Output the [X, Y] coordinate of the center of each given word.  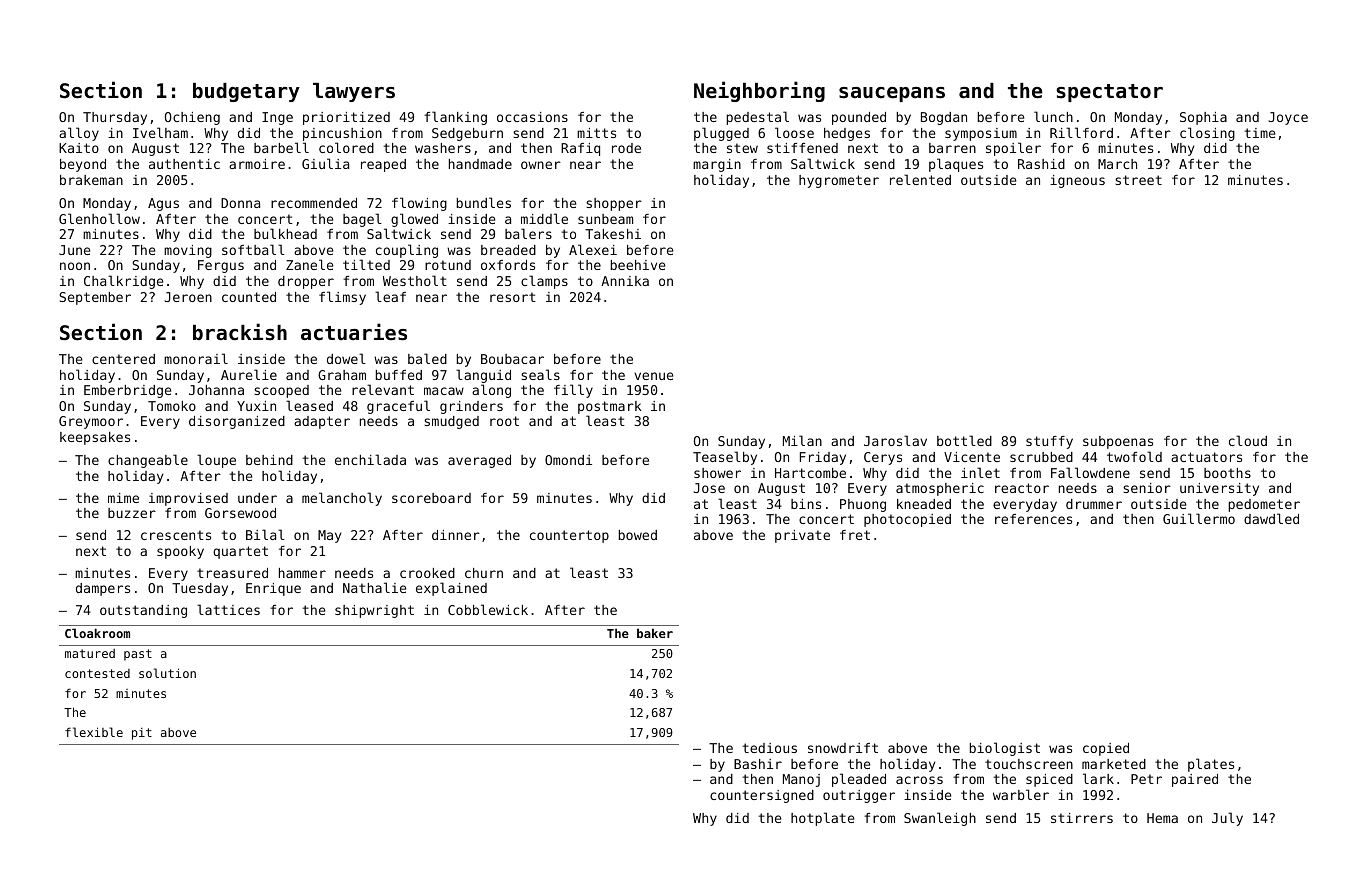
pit [142, 734]
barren [952, 148]
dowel [346, 358]
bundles [484, 202]
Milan [802, 440]
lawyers [354, 92]
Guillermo [1199, 518]
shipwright [374, 611]
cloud [1248, 440]
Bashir [758, 764]
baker [655, 633]
